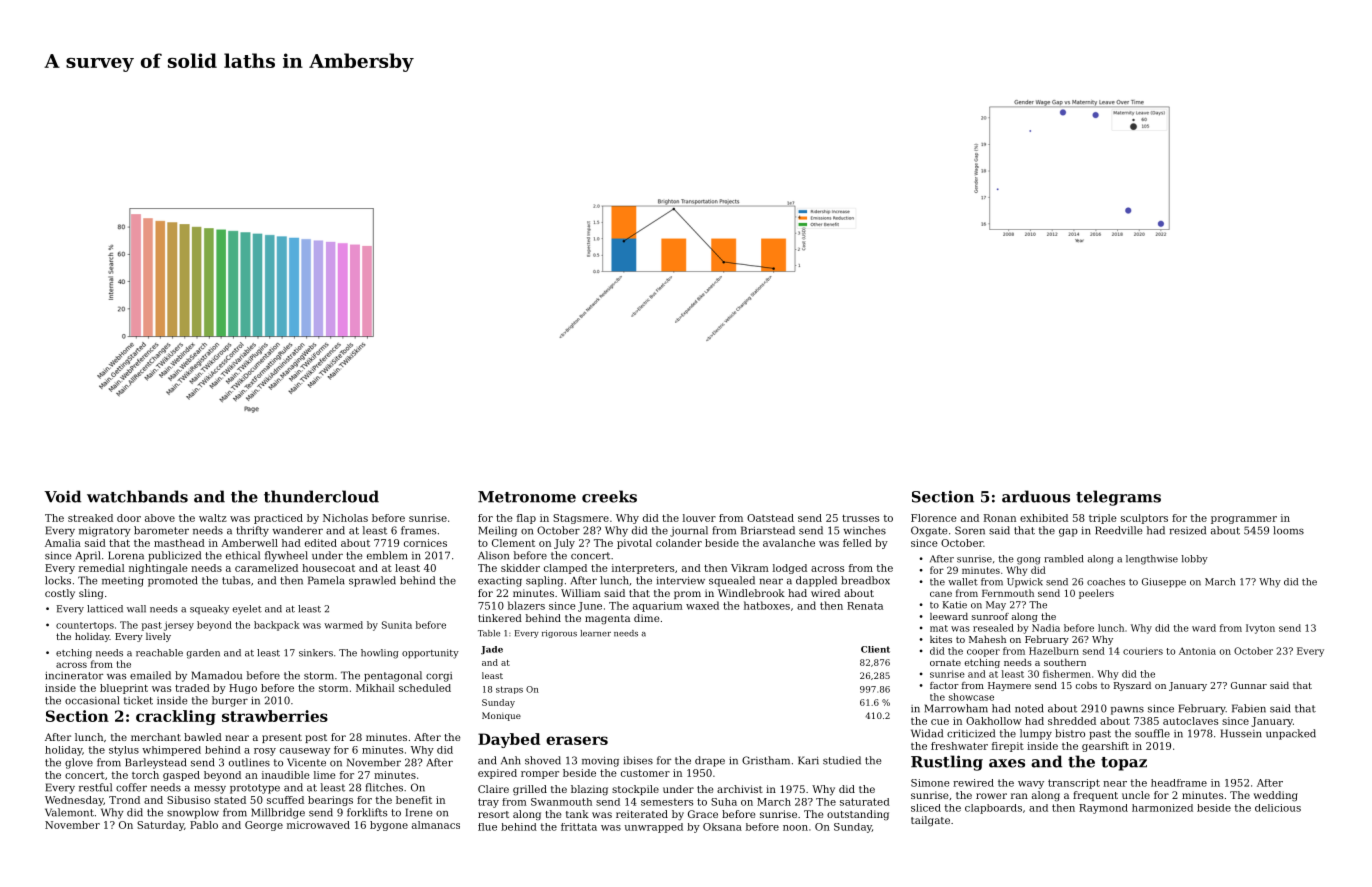  What do you see at coordinates (1291, 734) in the screenshot?
I see `unpacked` at bounding box center [1291, 734].
